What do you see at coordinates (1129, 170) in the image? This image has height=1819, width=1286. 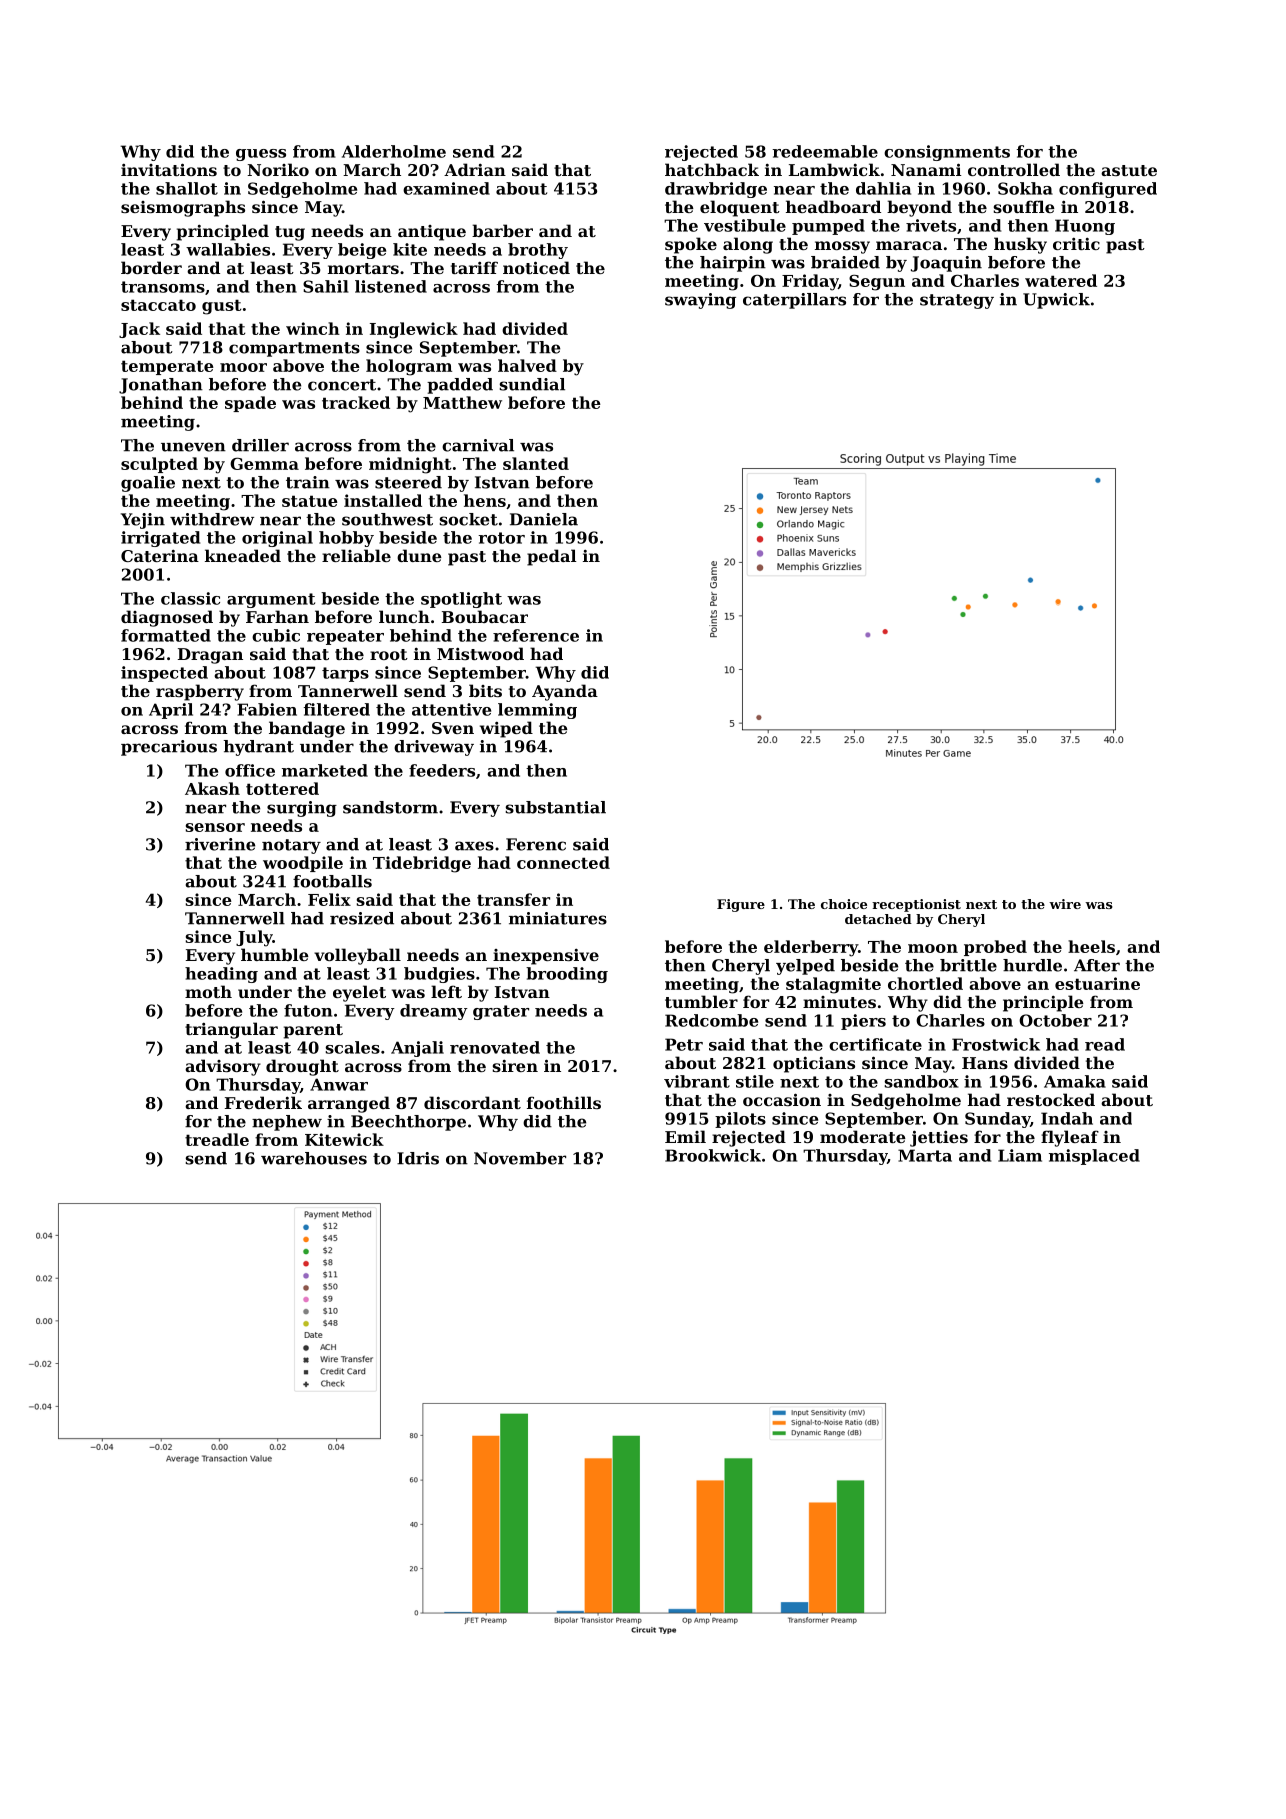 I see `astute` at bounding box center [1129, 170].
